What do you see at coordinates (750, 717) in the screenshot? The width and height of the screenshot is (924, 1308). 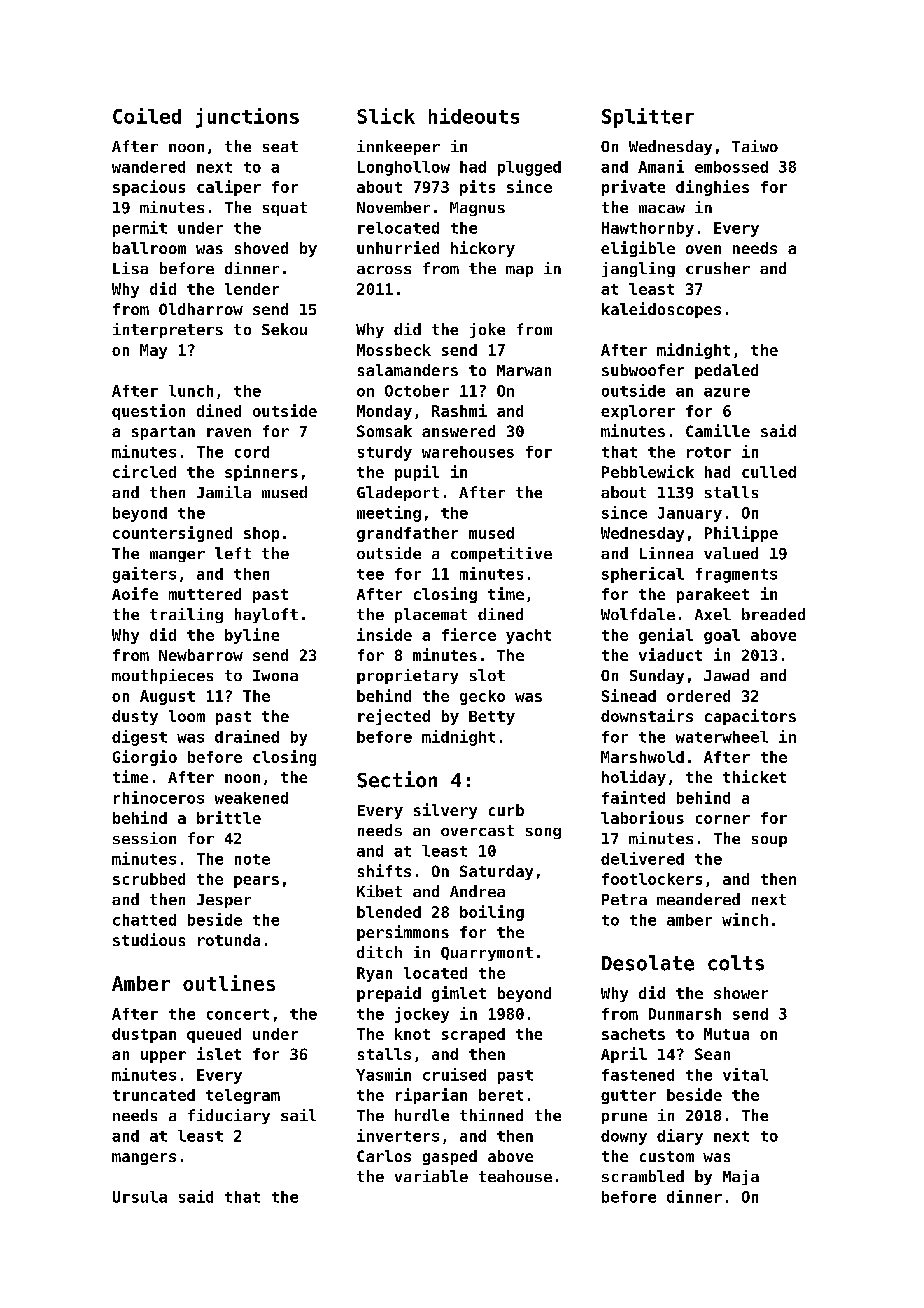 I see `capacitors` at bounding box center [750, 717].
